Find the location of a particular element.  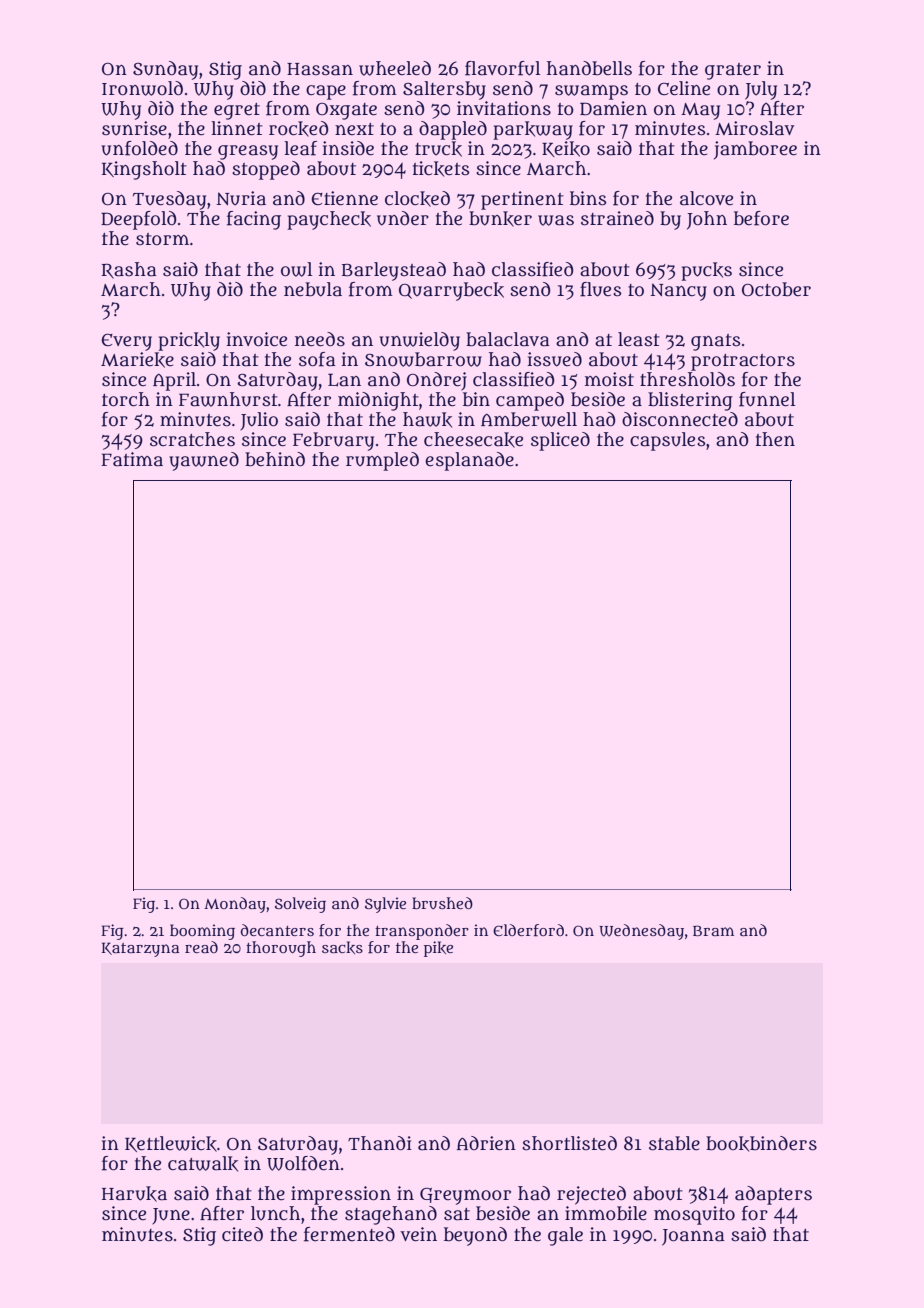

capsules is located at coordinates (667, 441).
